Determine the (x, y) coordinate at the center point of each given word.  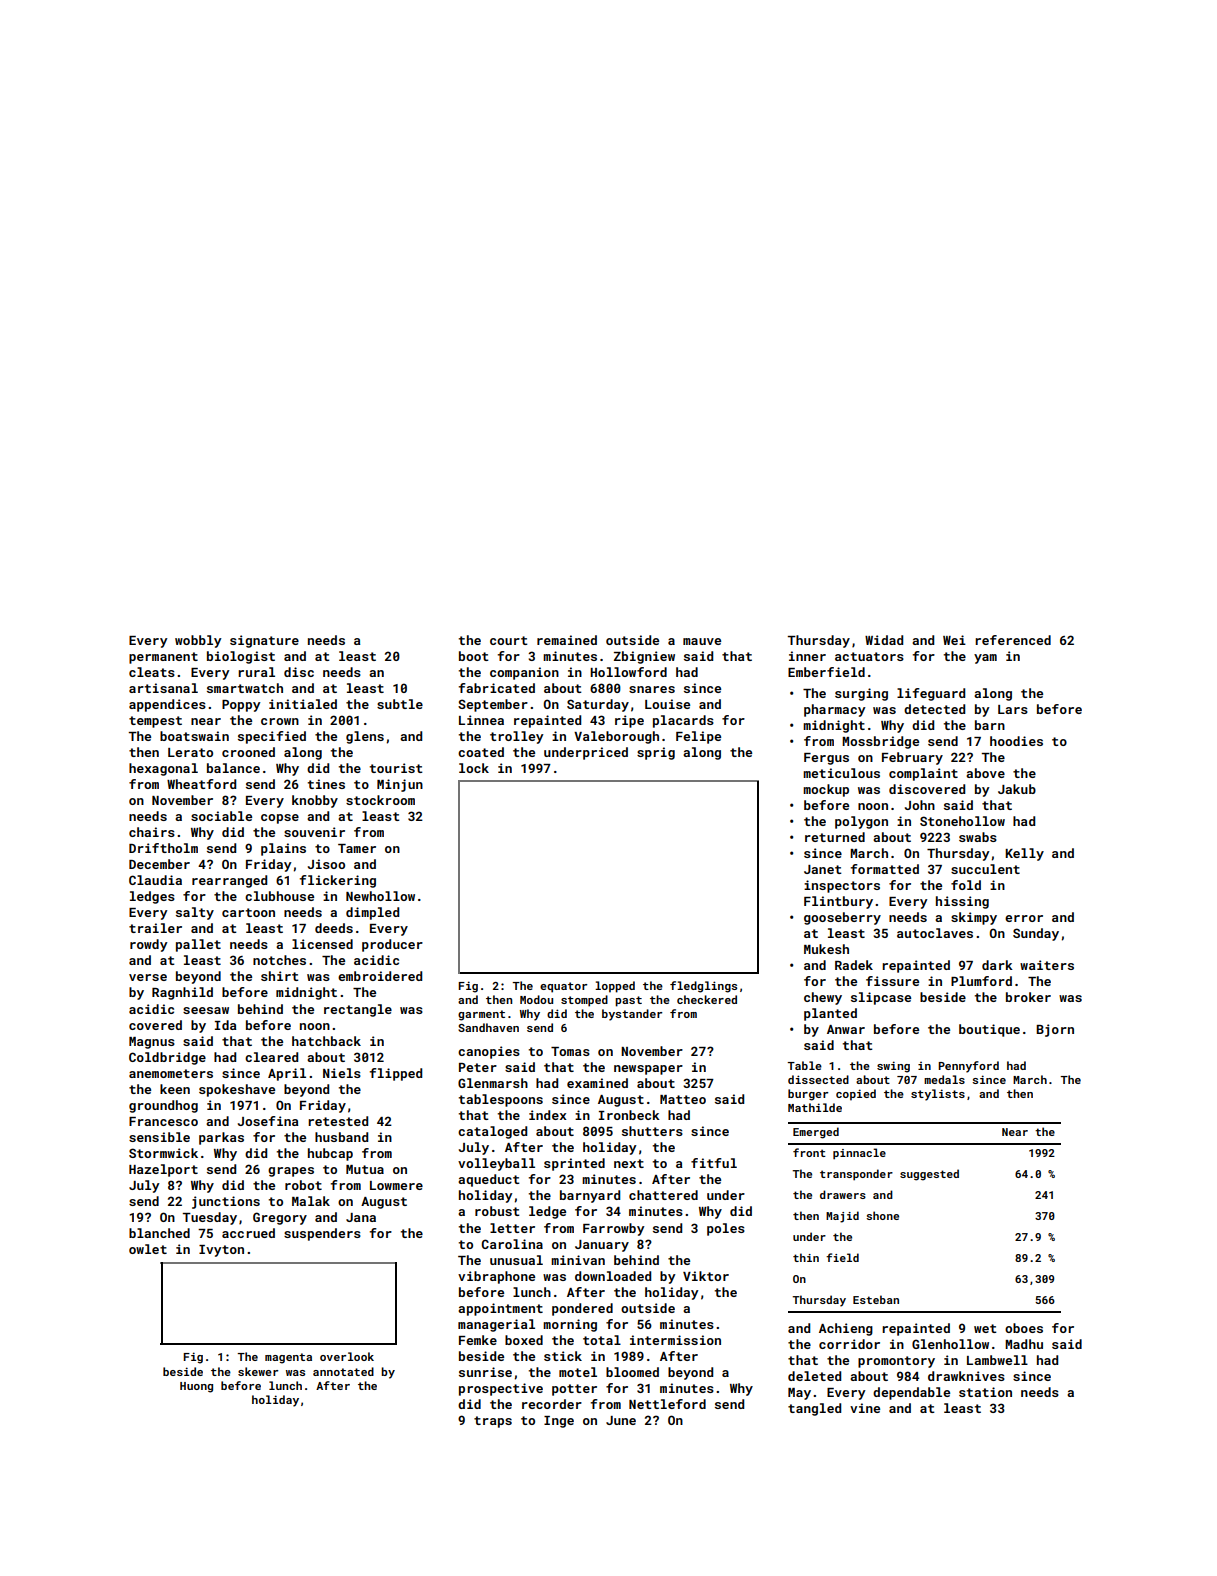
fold (966, 885)
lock (474, 768)
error (1024, 918)
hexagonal (163, 769)
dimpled (372, 913)
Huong (196, 1387)
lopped (615, 987)
